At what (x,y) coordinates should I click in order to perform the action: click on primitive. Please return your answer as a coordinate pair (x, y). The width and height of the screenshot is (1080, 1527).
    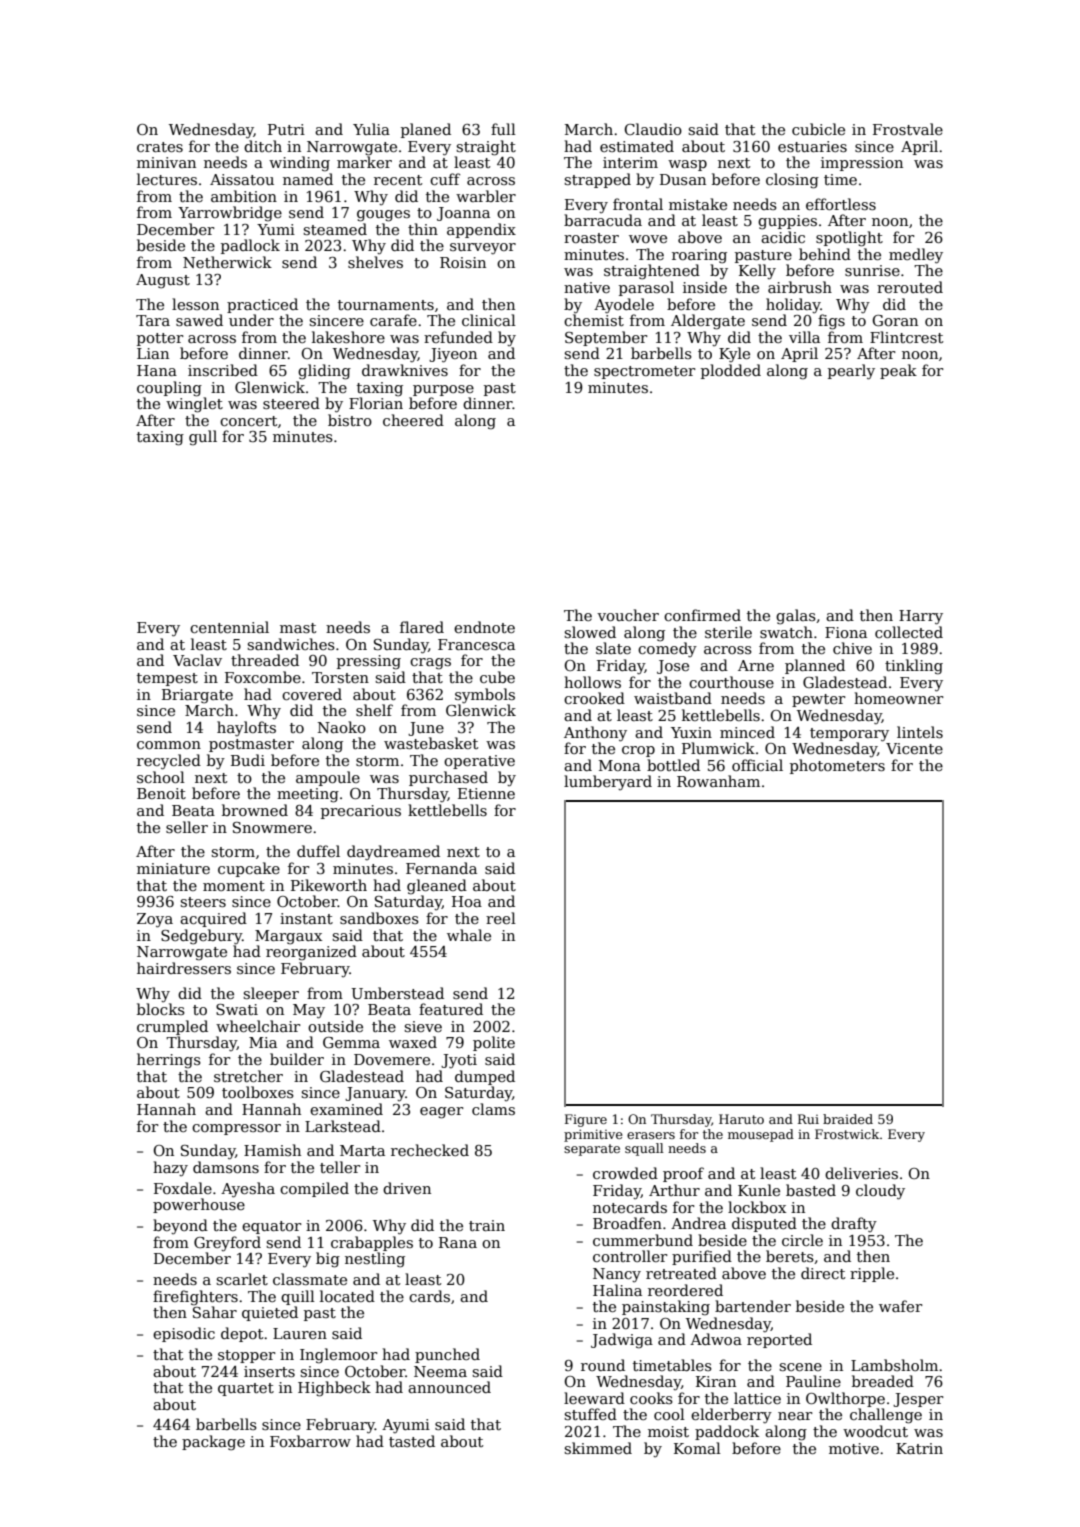
    Looking at the image, I should click on (593, 1135).
